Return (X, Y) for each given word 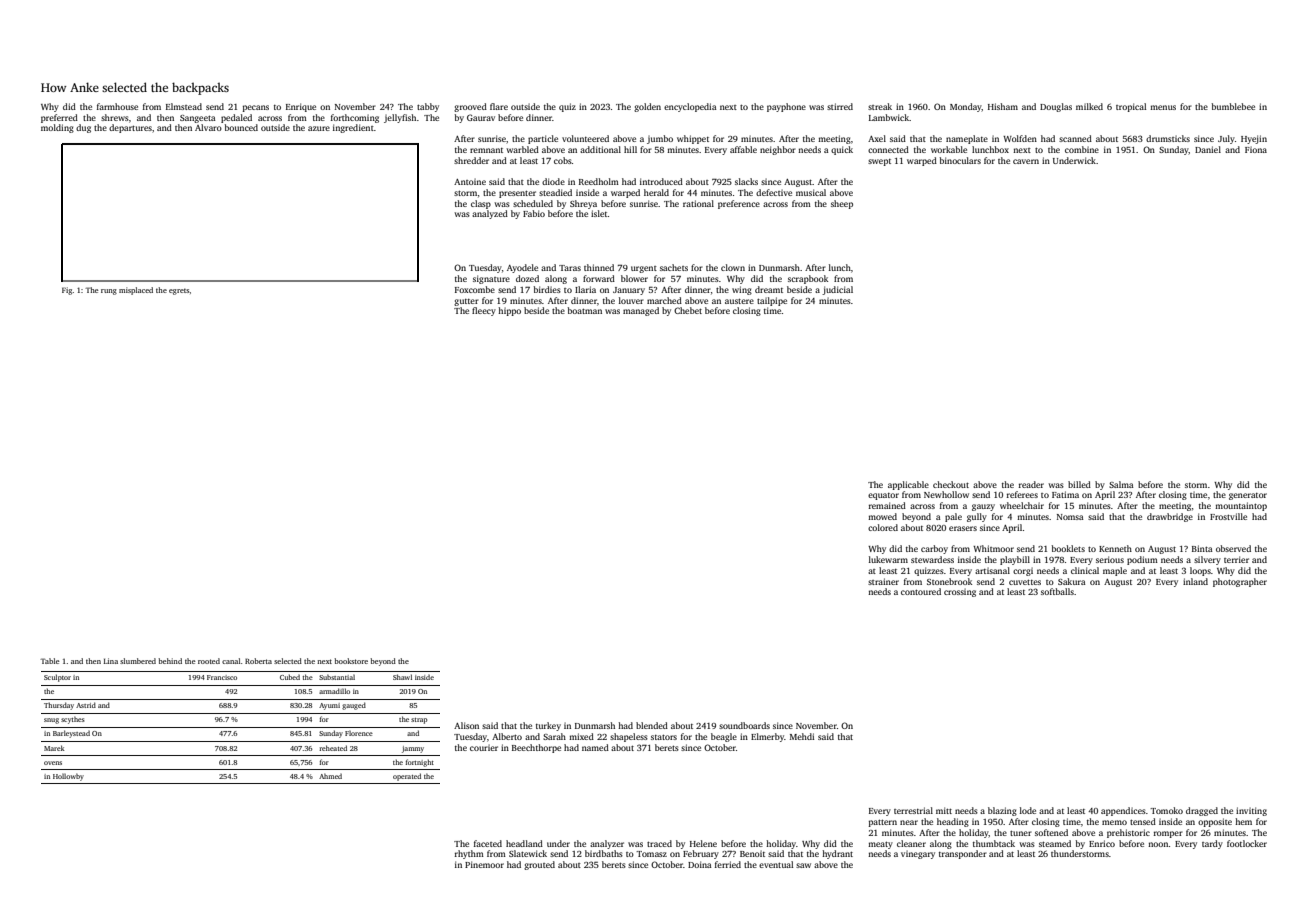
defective (774, 192)
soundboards (744, 725)
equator (883, 496)
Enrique (301, 107)
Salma (1121, 484)
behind (170, 661)
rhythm (469, 854)
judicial (837, 290)
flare (499, 106)
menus (1163, 107)
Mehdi (802, 736)
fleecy (484, 311)
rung (109, 292)
